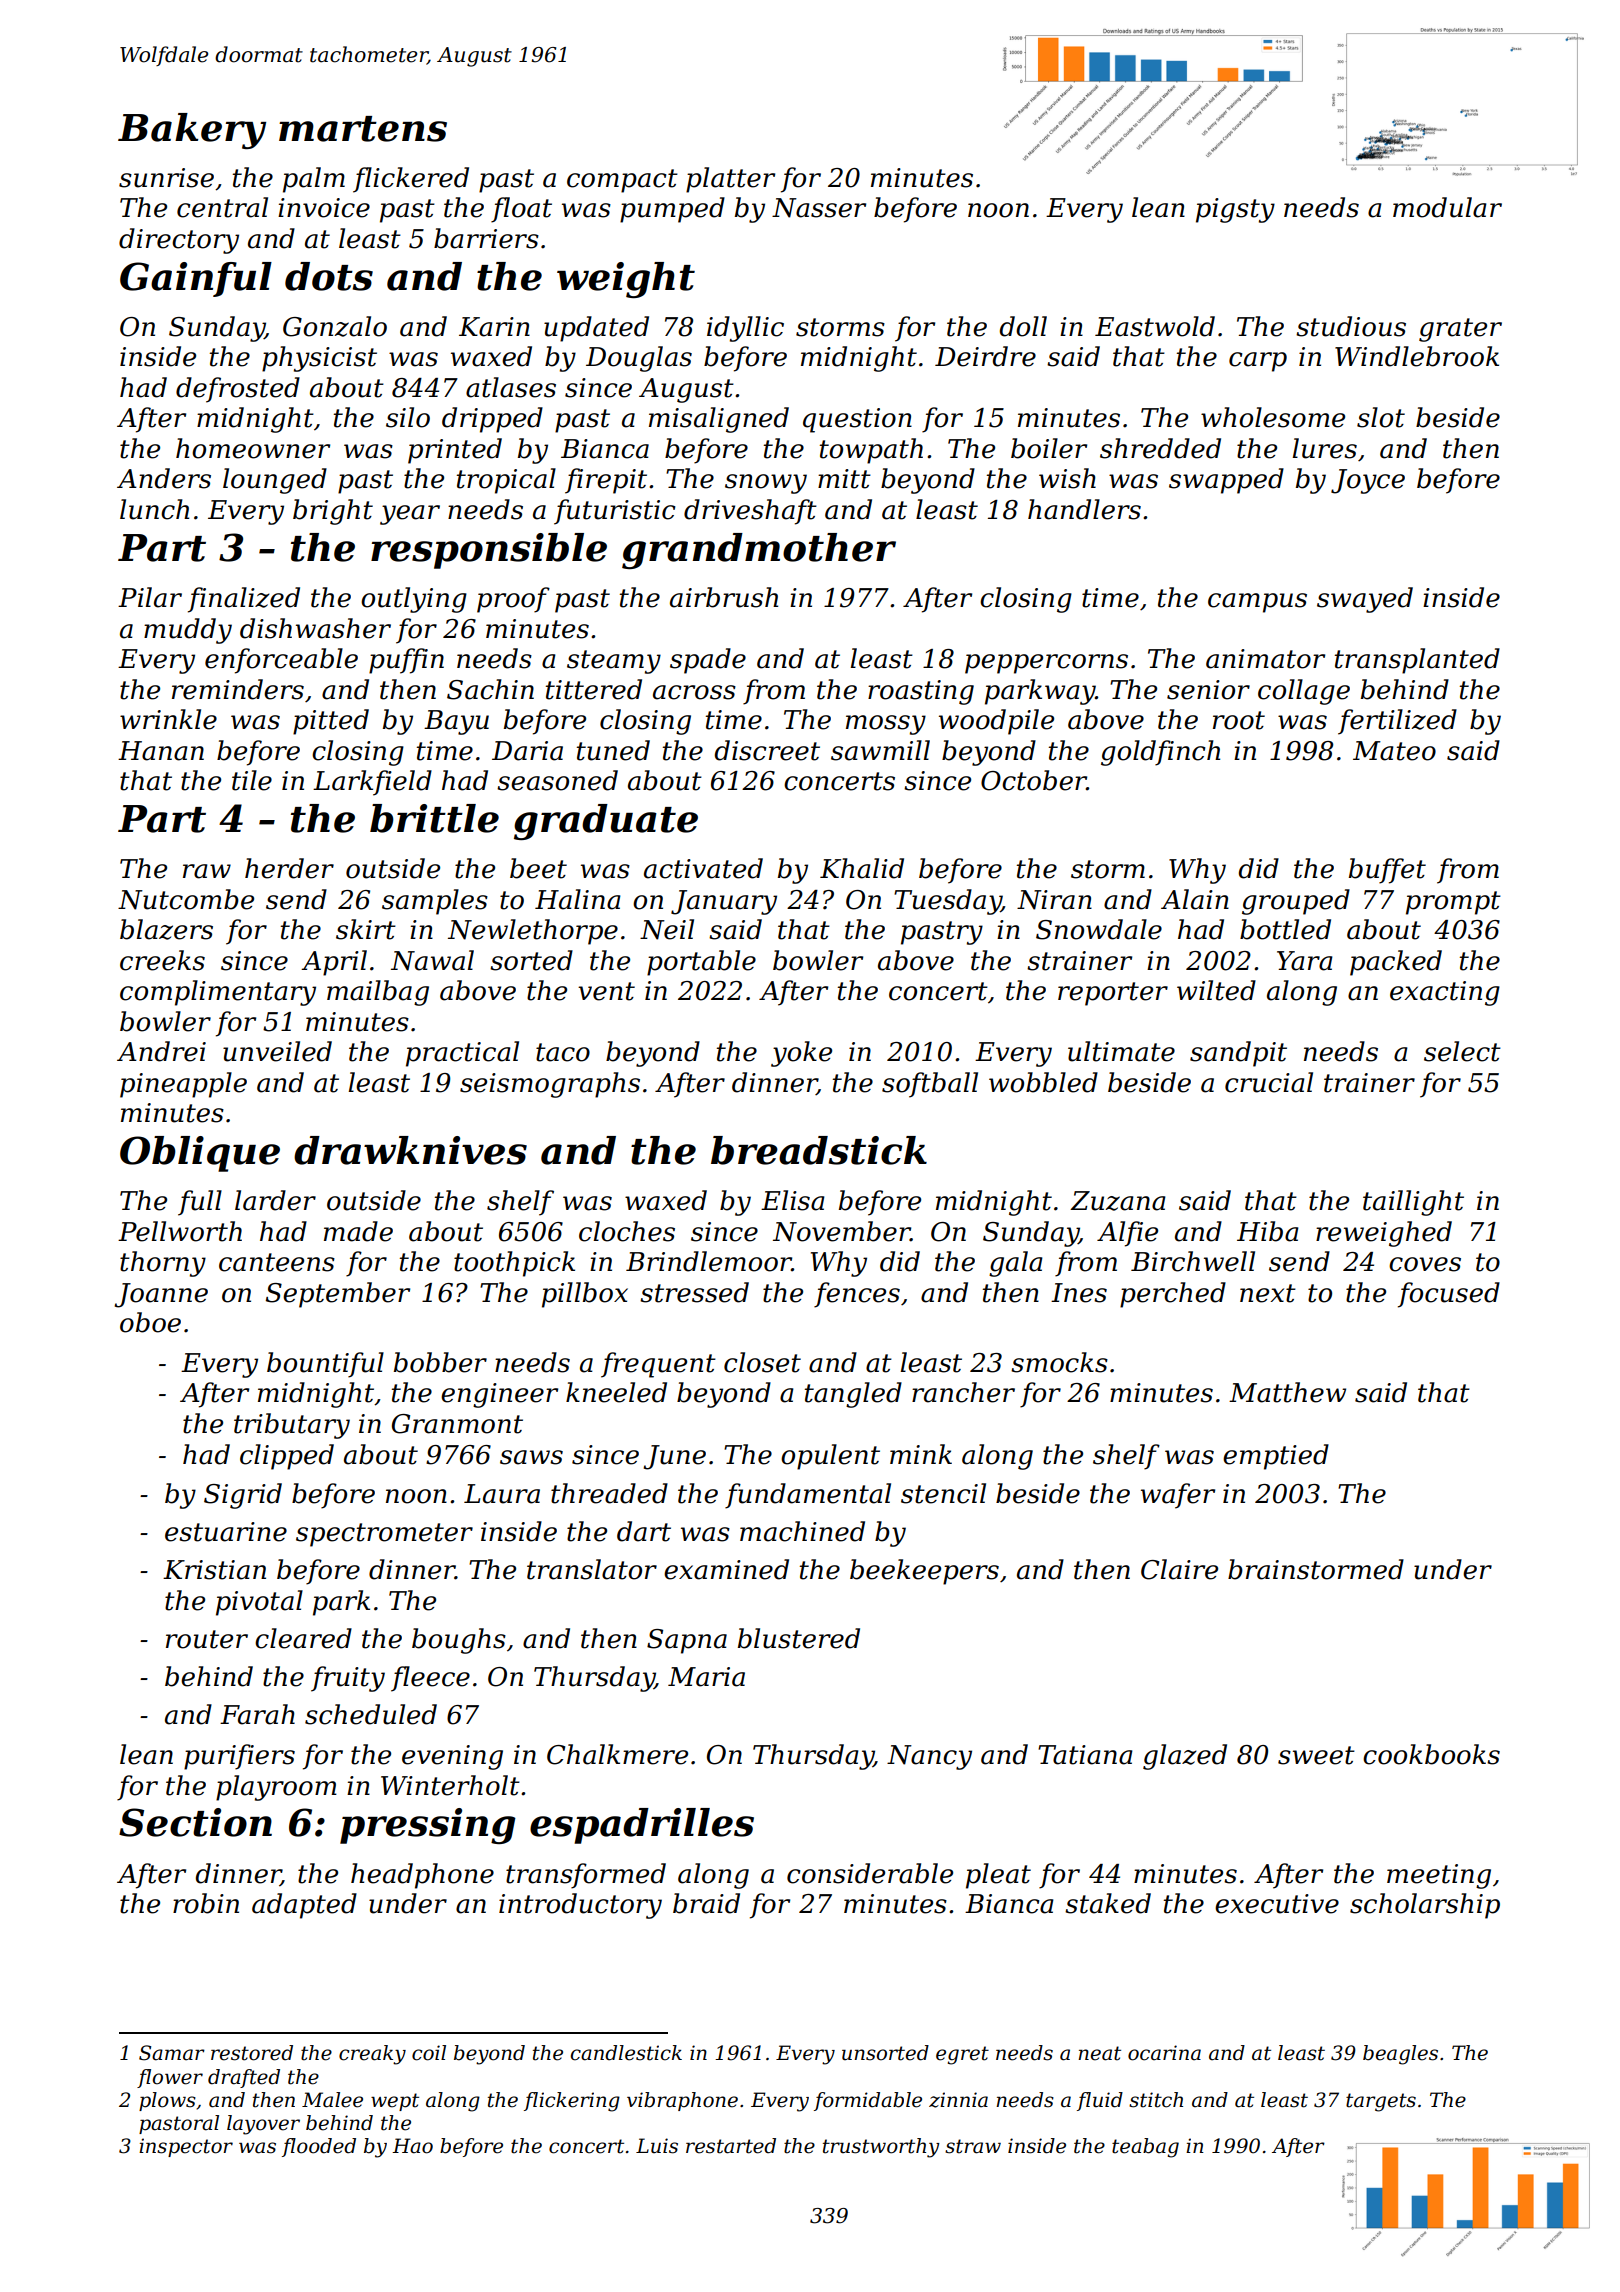 This screenshot has height=2292, width=1620. I want to click on flickered, so click(411, 180).
